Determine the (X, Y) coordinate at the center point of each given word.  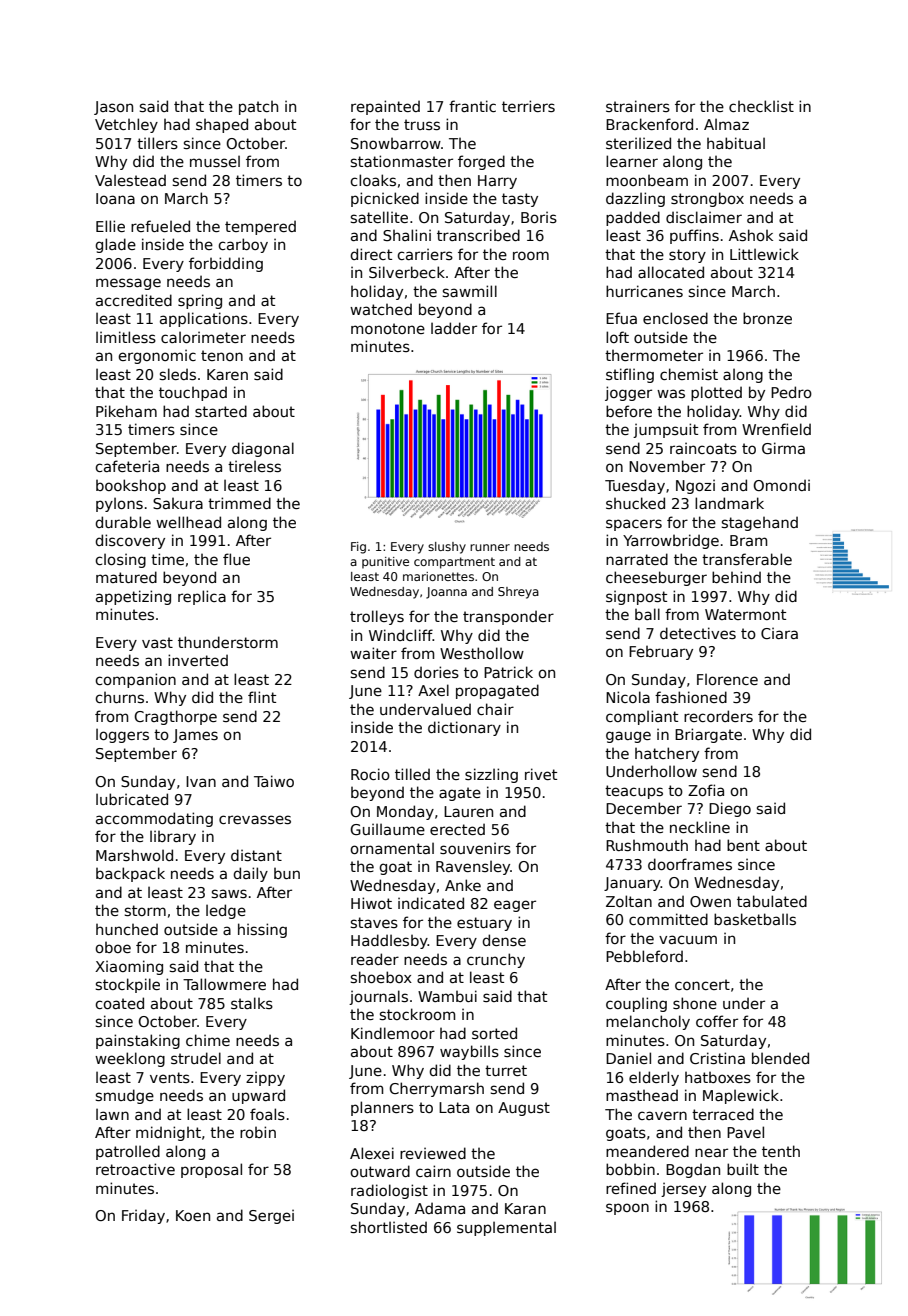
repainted (385, 107)
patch (258, 108)
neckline (700, 827)
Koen (193, 1215)
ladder (454, 328)
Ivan (201, 781)
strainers (638, 106)
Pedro (791, 392)
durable (123, 522)
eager (515, 906)
